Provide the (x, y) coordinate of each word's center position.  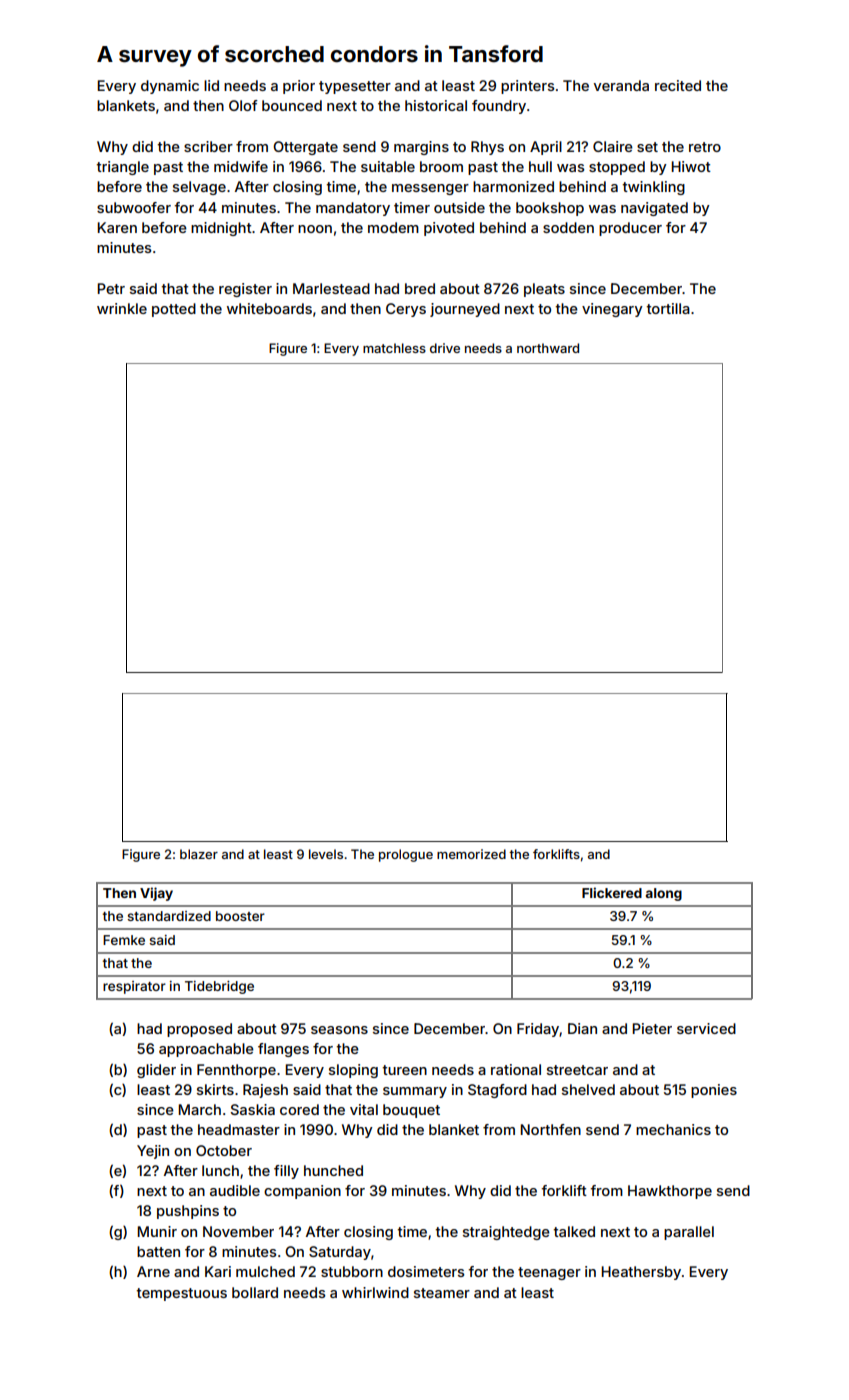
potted (174, 310)
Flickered (612, 892)
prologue (406, 855)
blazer (199, 854)
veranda (621, 85)
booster (240, 916)
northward (548, 348)
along (664, 894)
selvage (199, 188)
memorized (471, 854)
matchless (394, 348)
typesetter (355, 87)
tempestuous (181, 1294)
